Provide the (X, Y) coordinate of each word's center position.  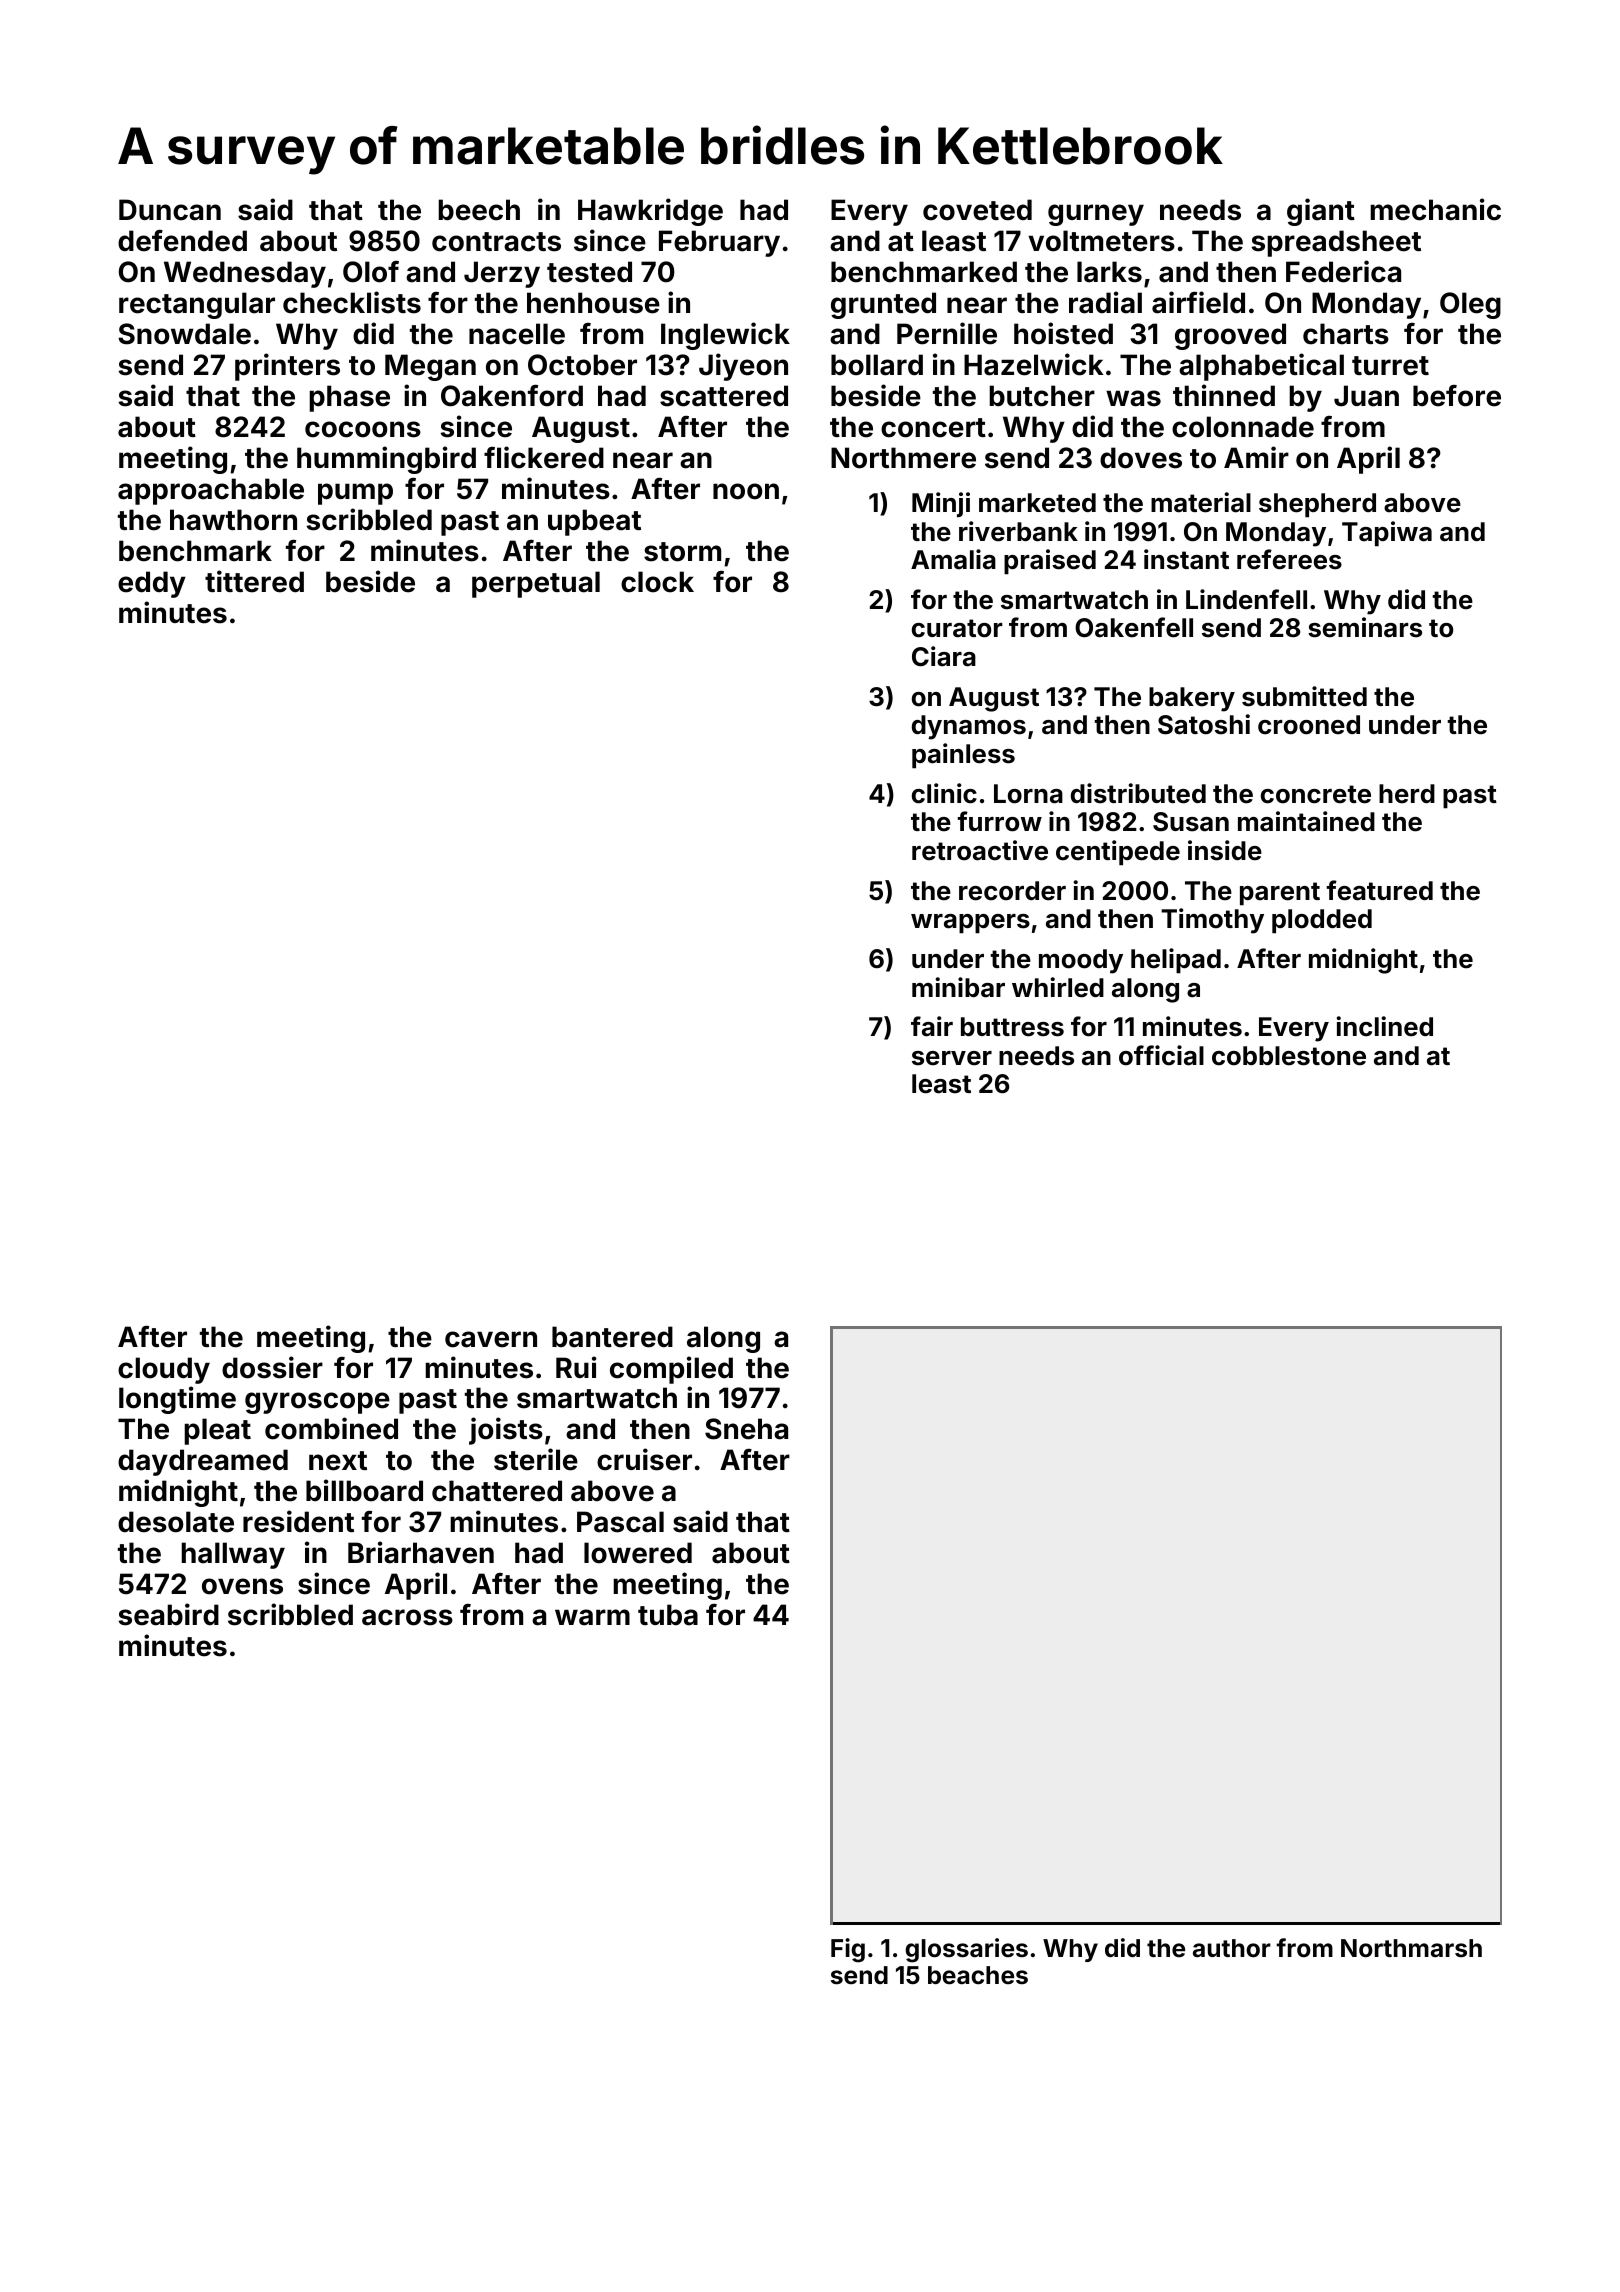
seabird (168, 1614)
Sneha (746, 1429)
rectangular (197, 305)
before (1457, 396)
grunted (883, 305)
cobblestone (1289, 1056)
